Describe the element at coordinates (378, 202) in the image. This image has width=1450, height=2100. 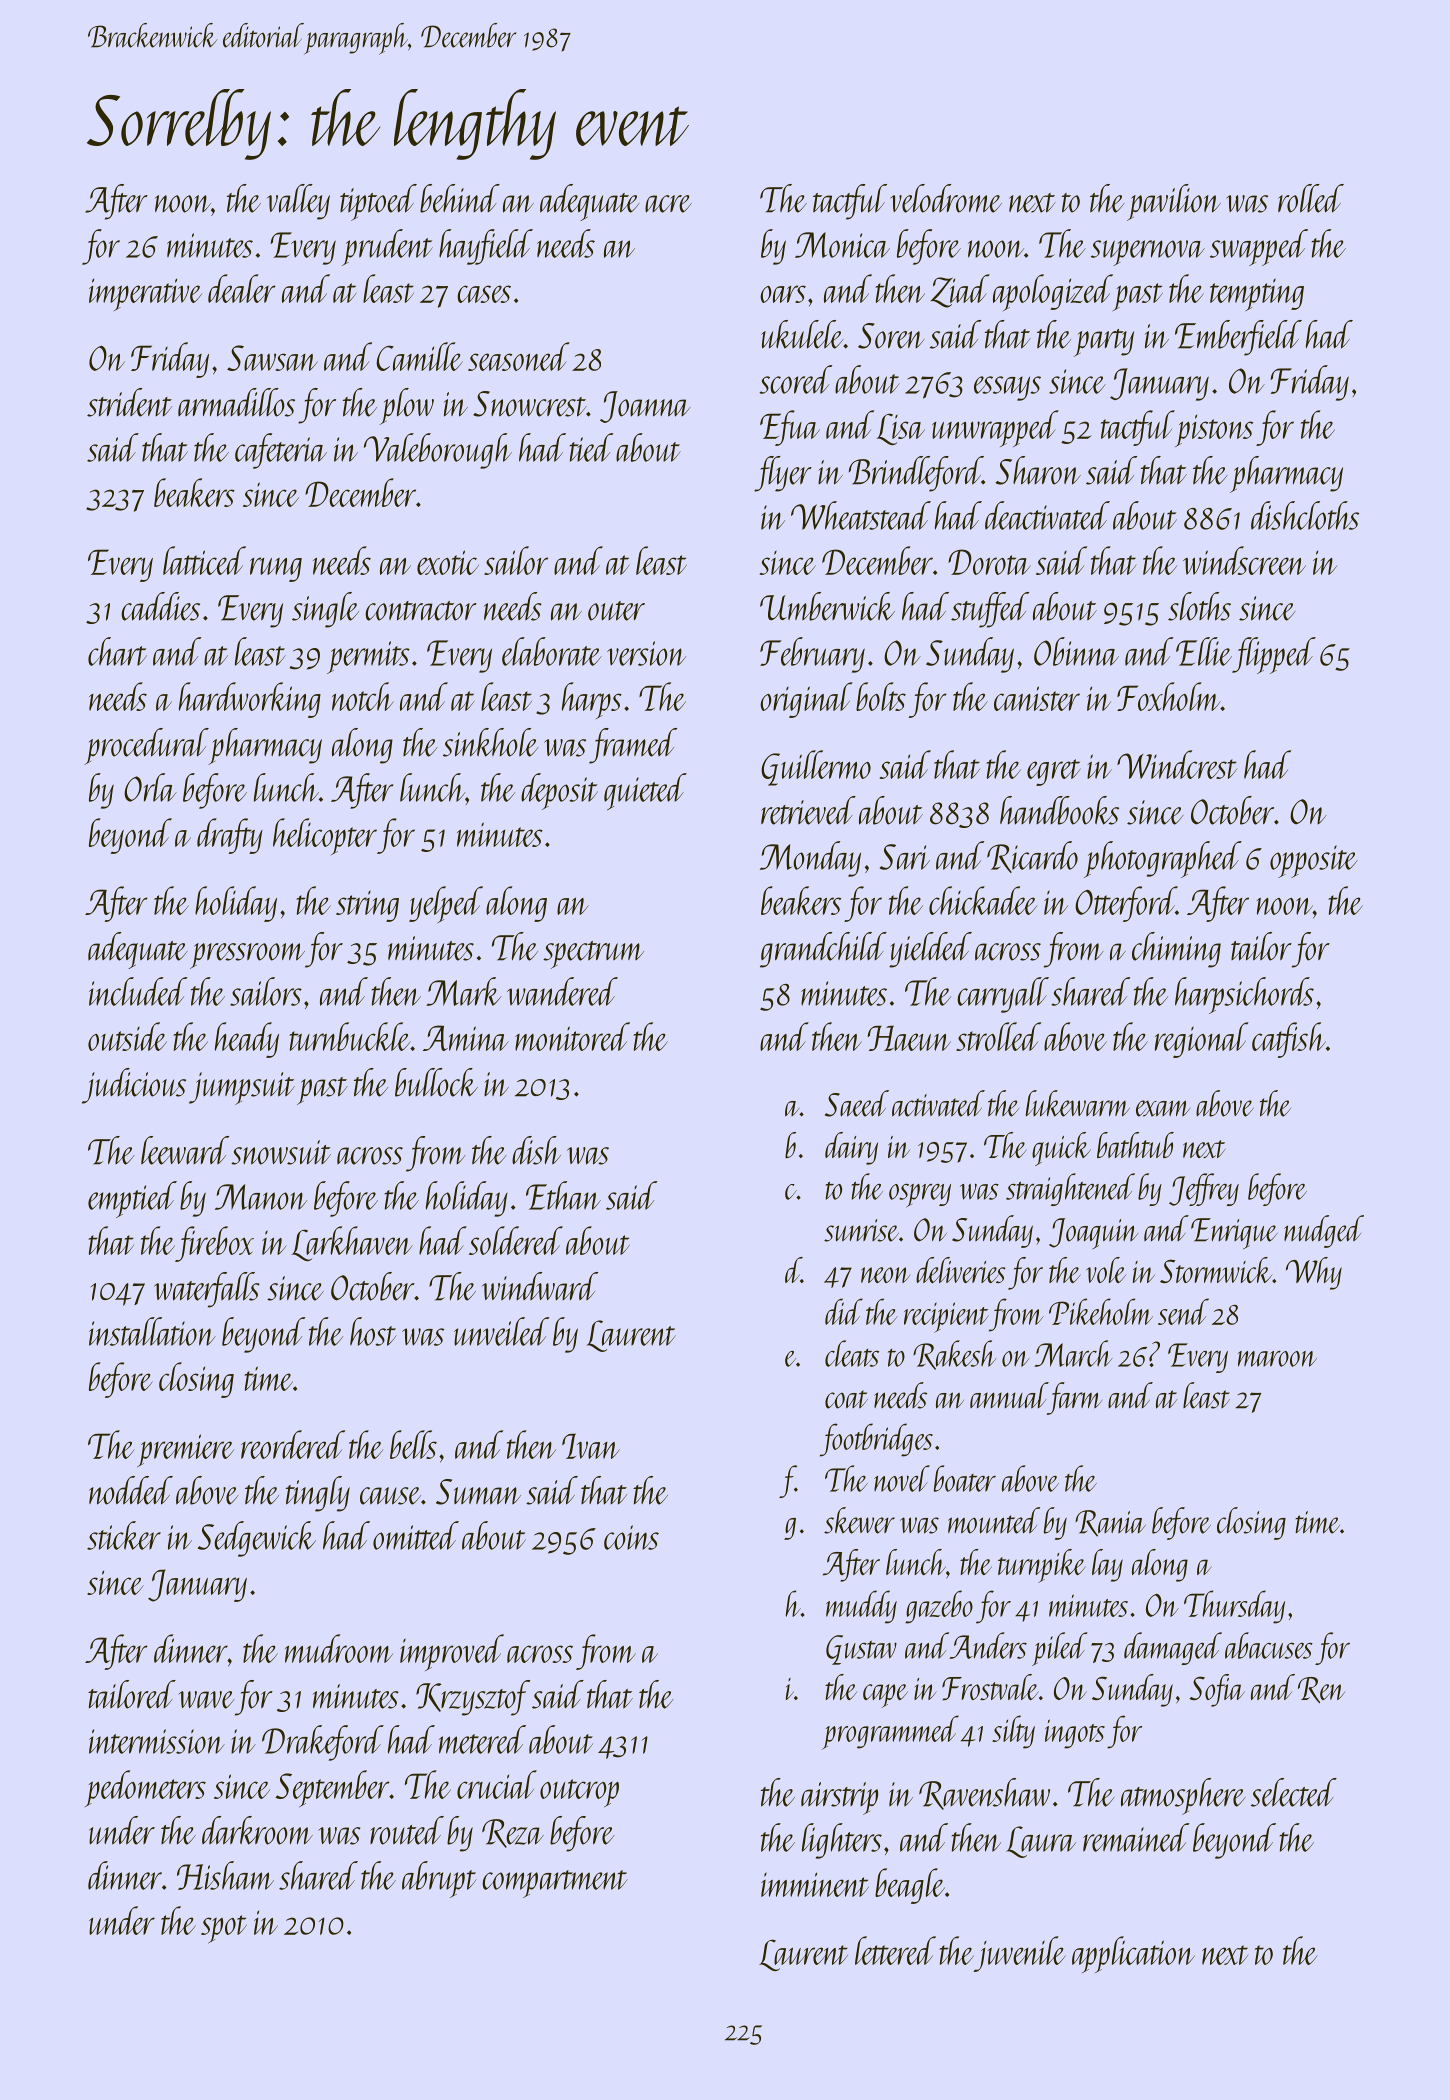
I see `tiptoed` at that location.
